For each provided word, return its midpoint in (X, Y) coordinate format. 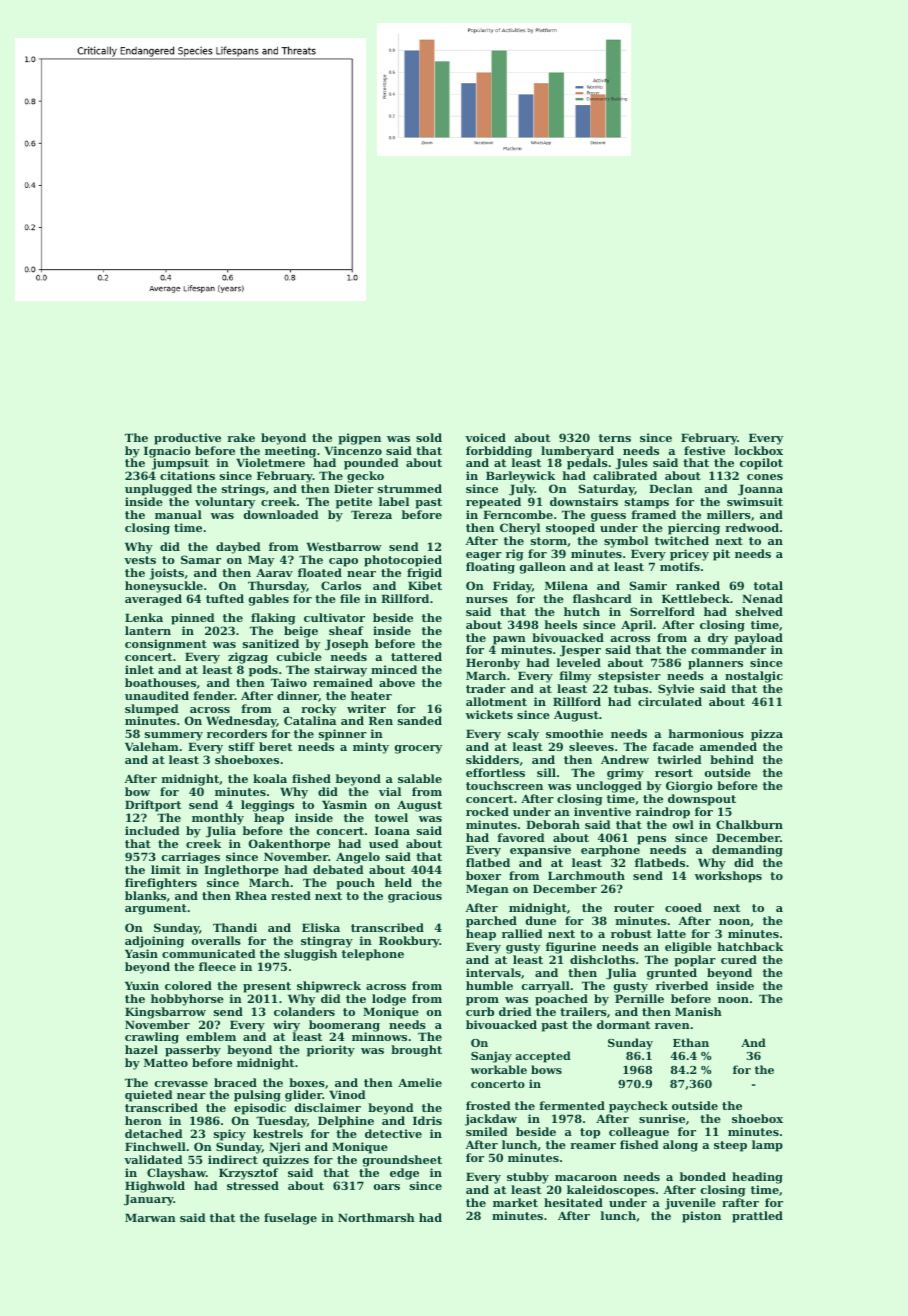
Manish (698, 1011)
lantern (148, 630)
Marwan (150, 1217)
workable (499, 1069)
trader (486, 688)
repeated (493, 503)
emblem (211, 1036)
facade (673, 746)
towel (391, 817)
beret (275, 746)
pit (721, 555)
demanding (747, 851)
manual (178, 514)
